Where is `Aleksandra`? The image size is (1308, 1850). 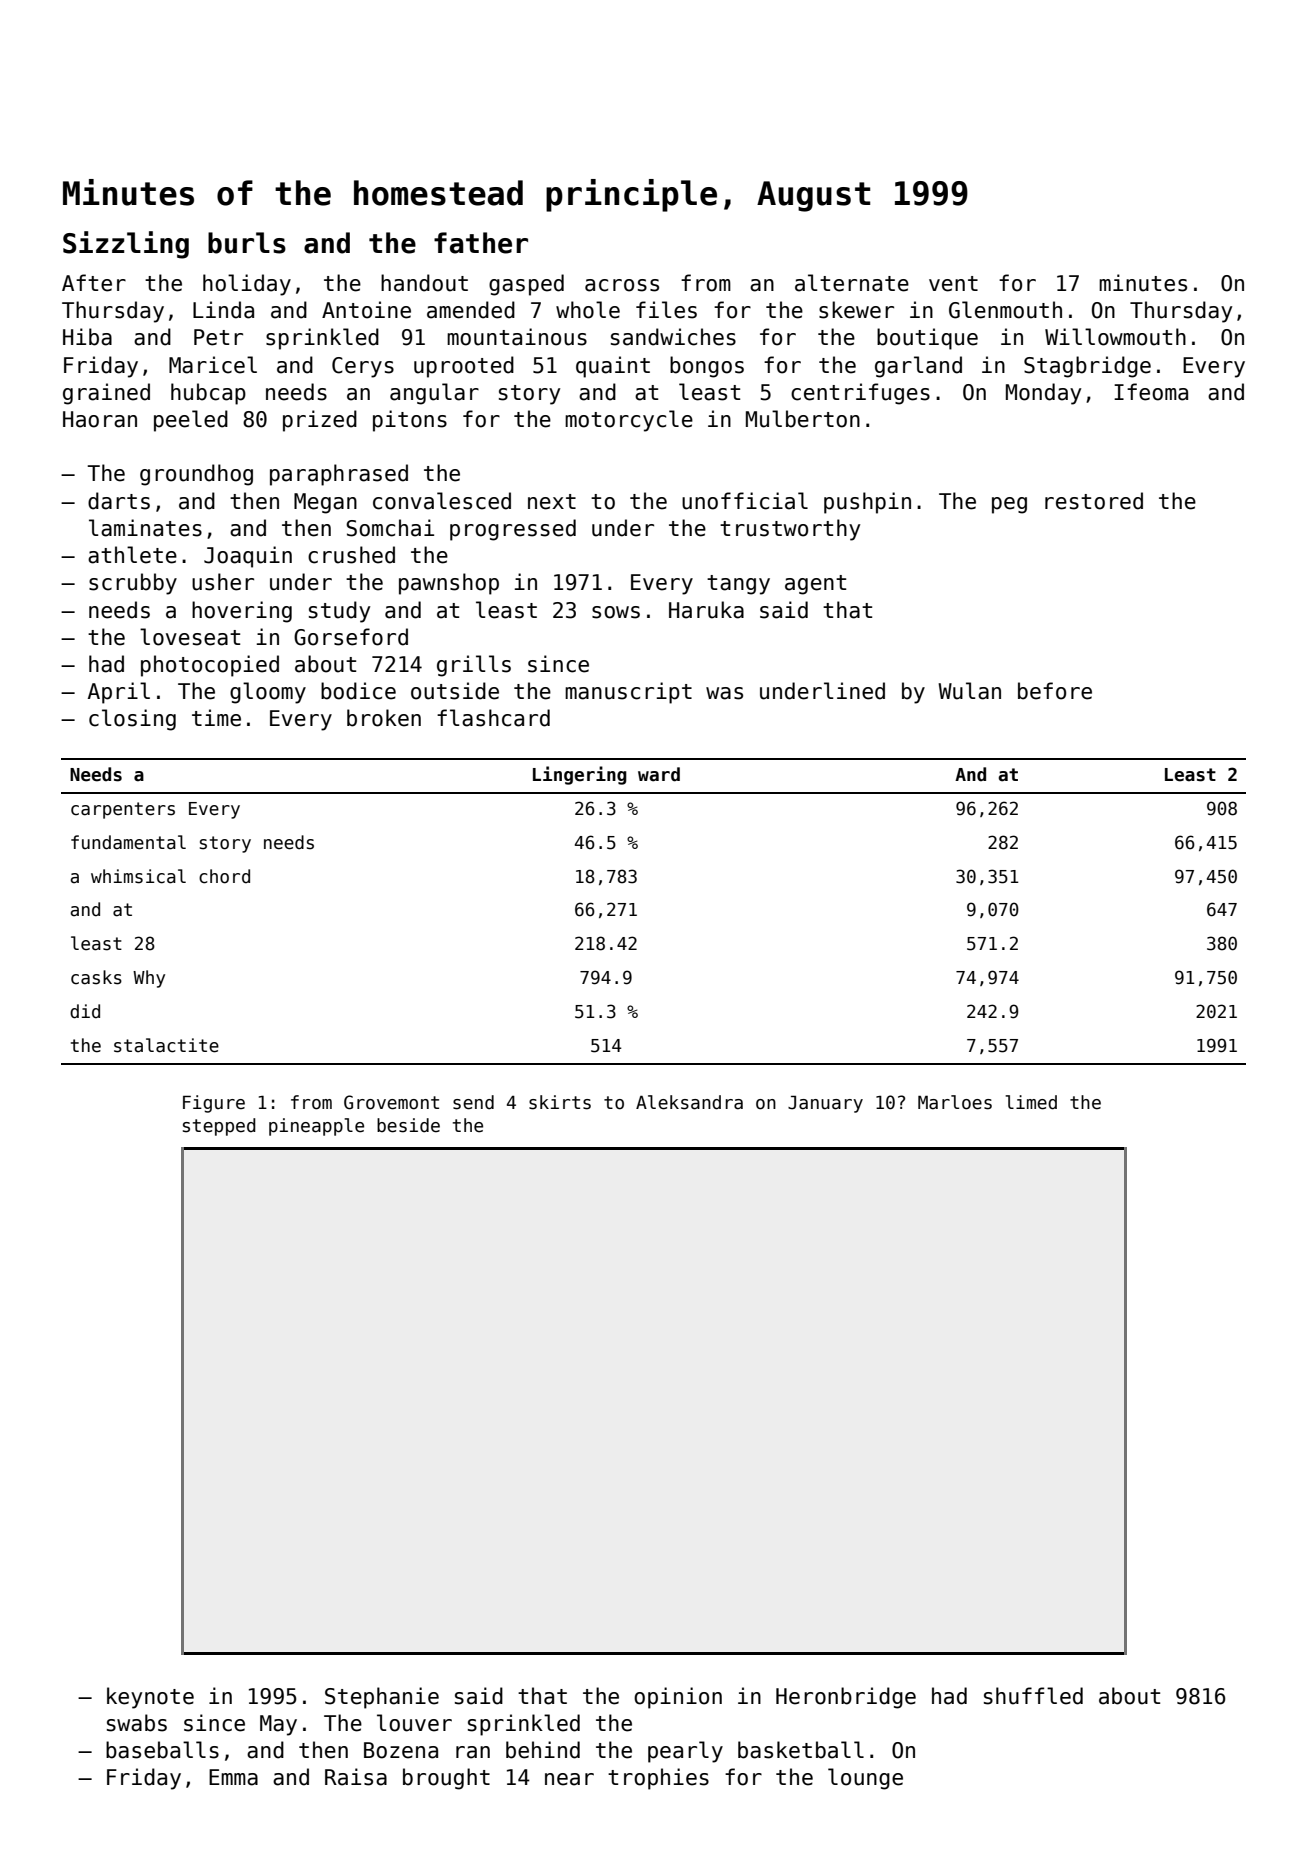 Aleksandra is located at coordinates (689, 1102).
